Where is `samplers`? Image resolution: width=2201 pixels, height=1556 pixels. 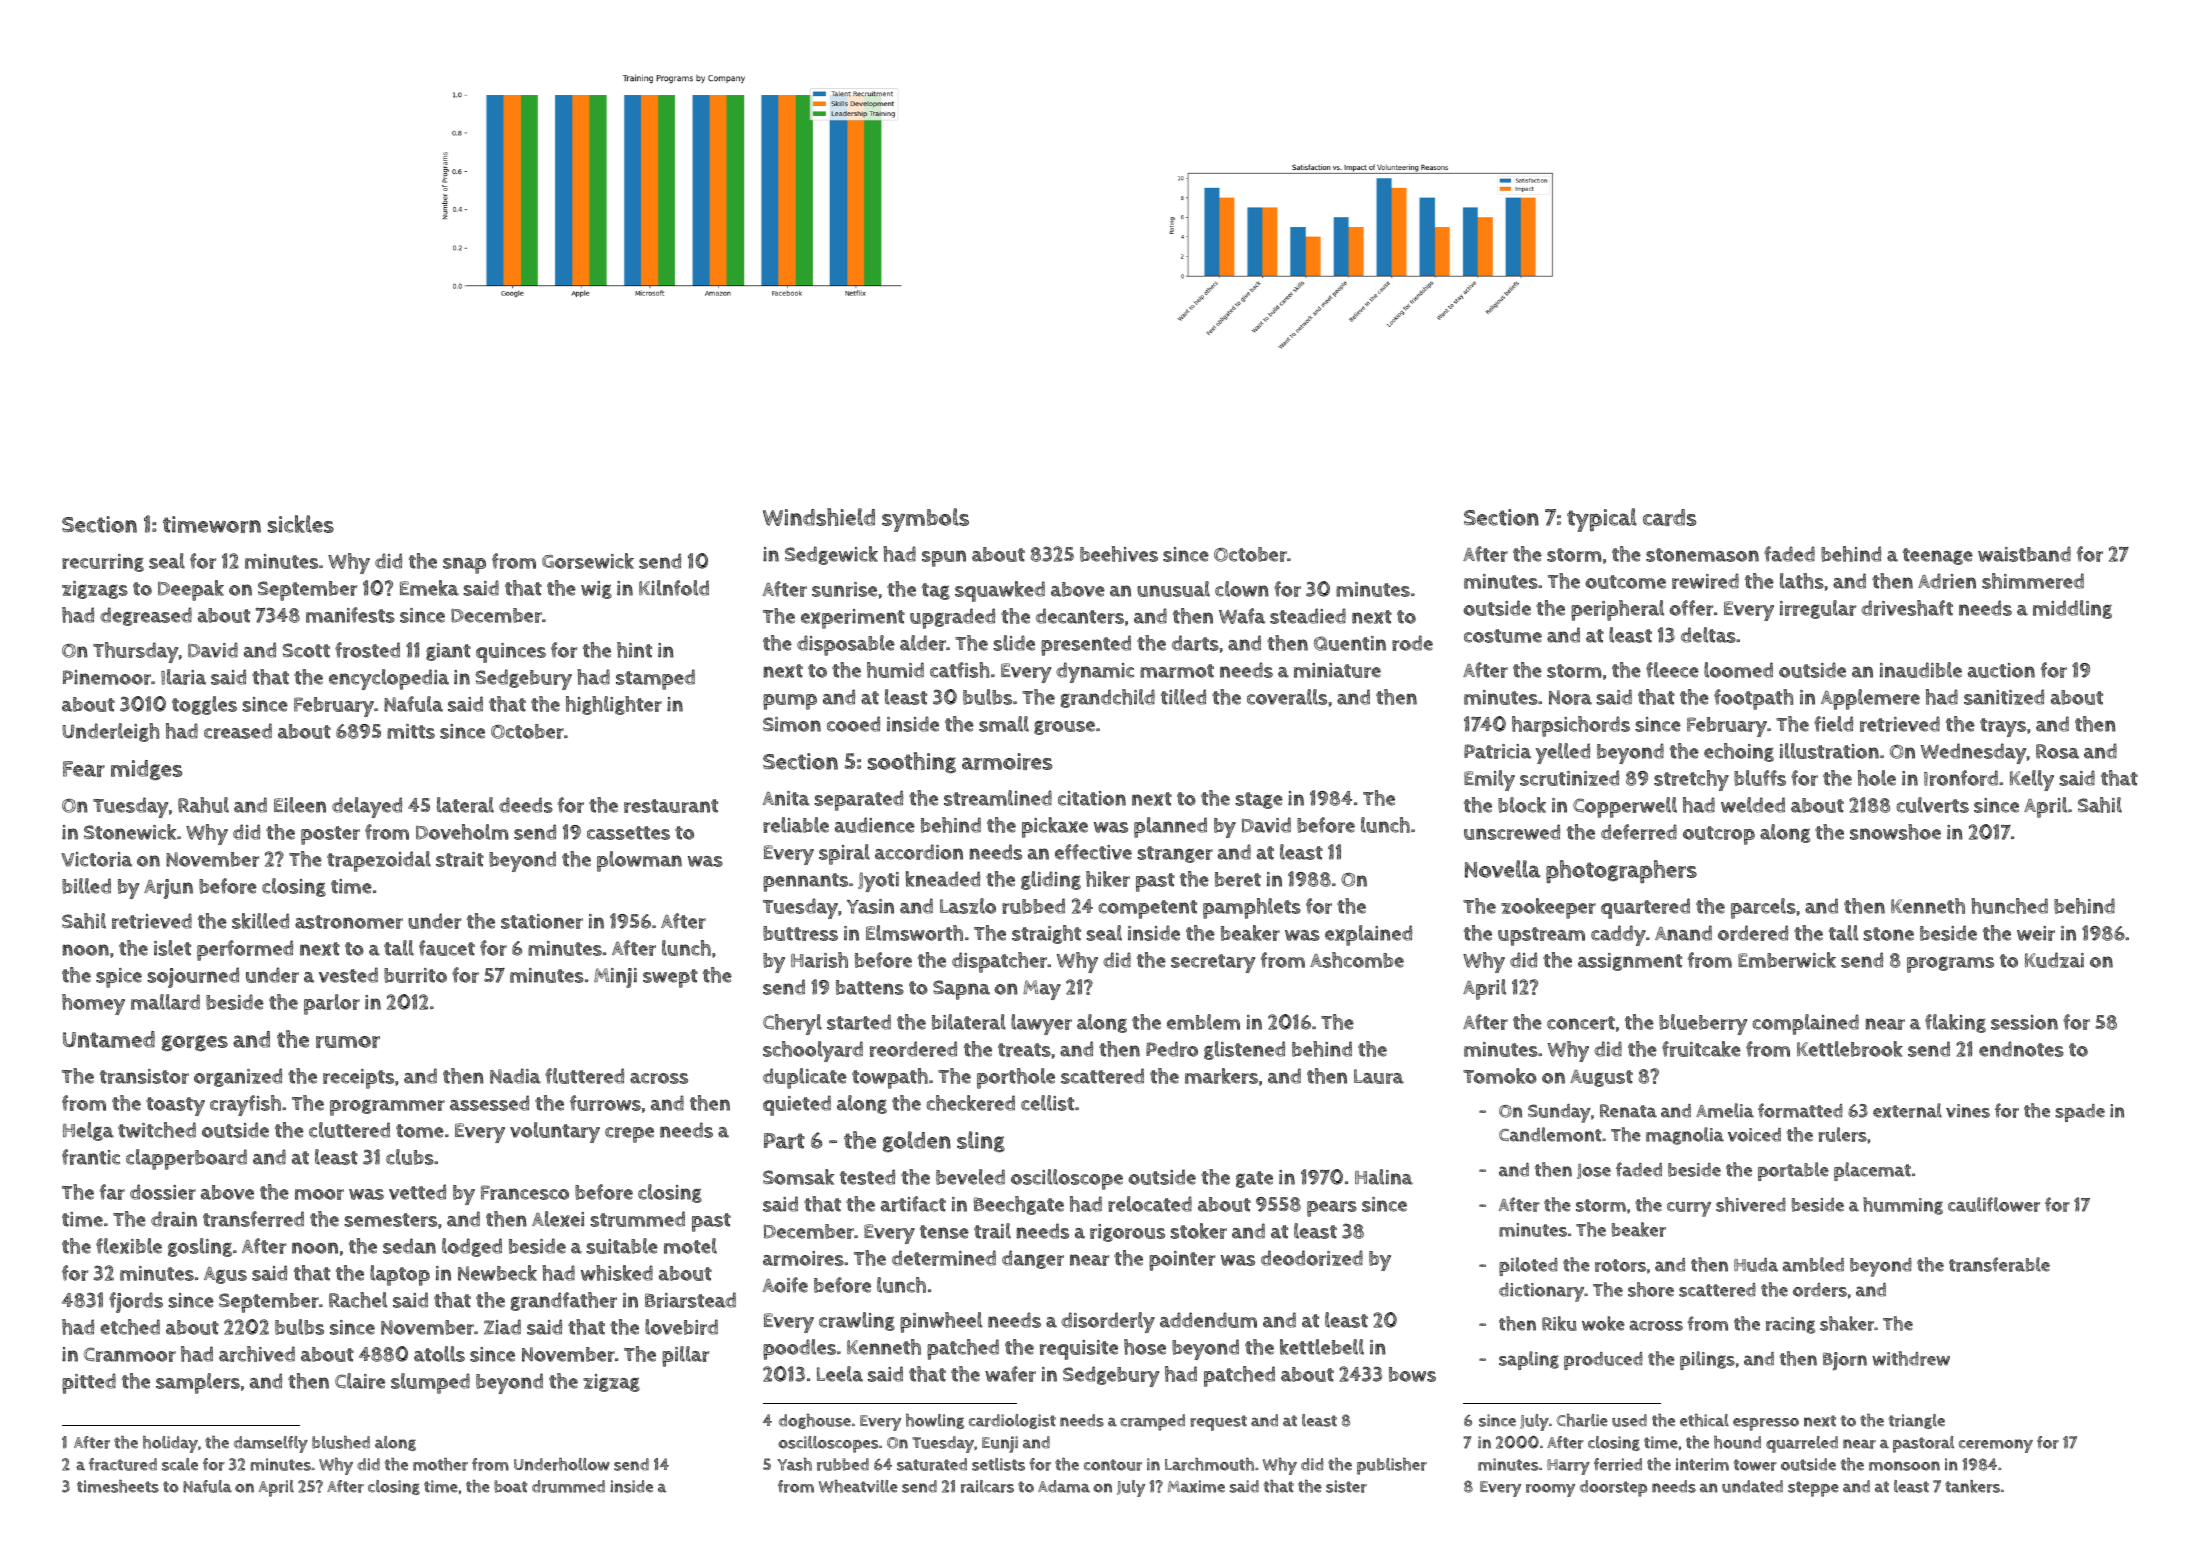 samplers is located at coordinates (198, 1383).
